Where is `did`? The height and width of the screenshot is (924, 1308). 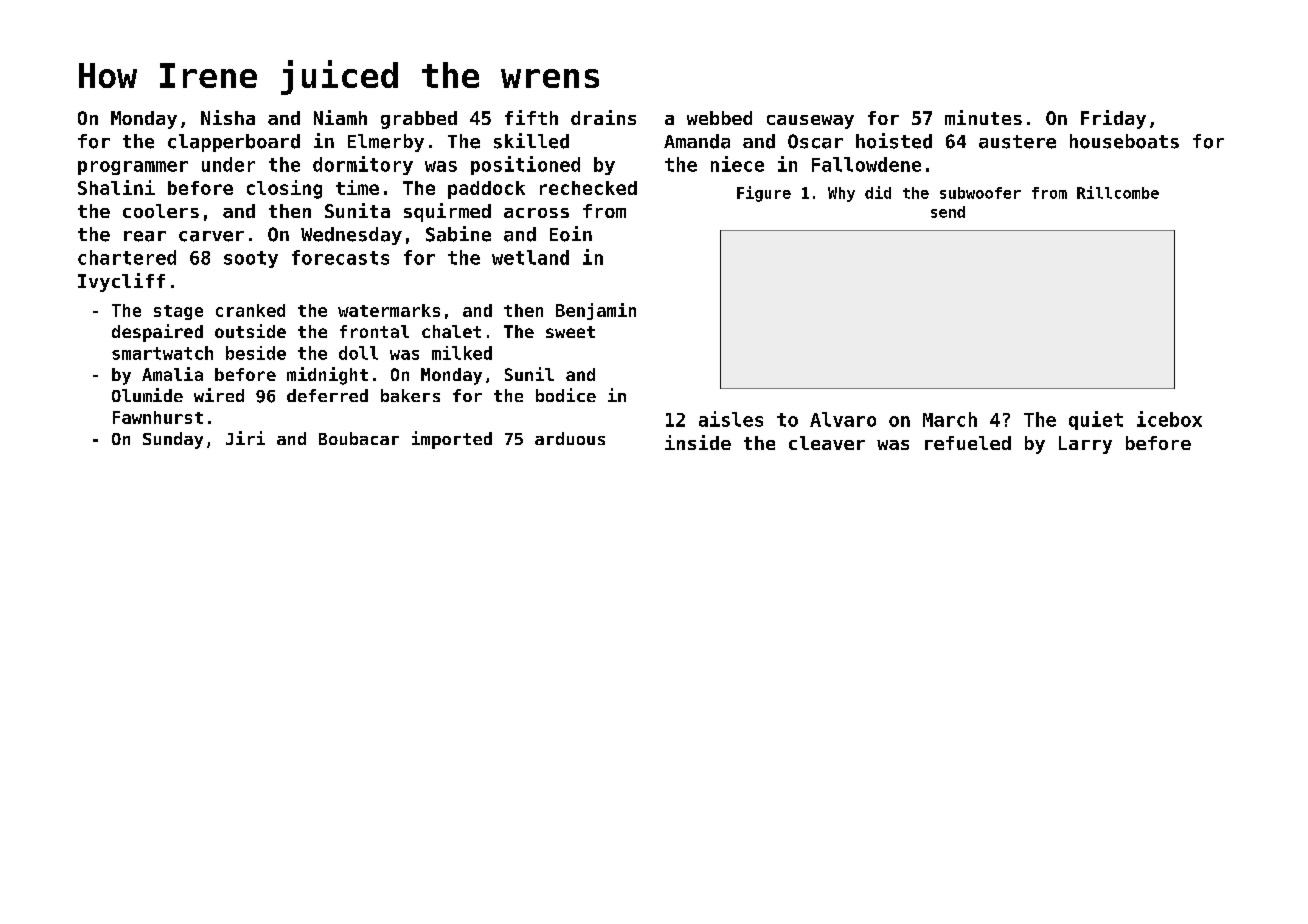
did is located at coordinates (878, 192).
